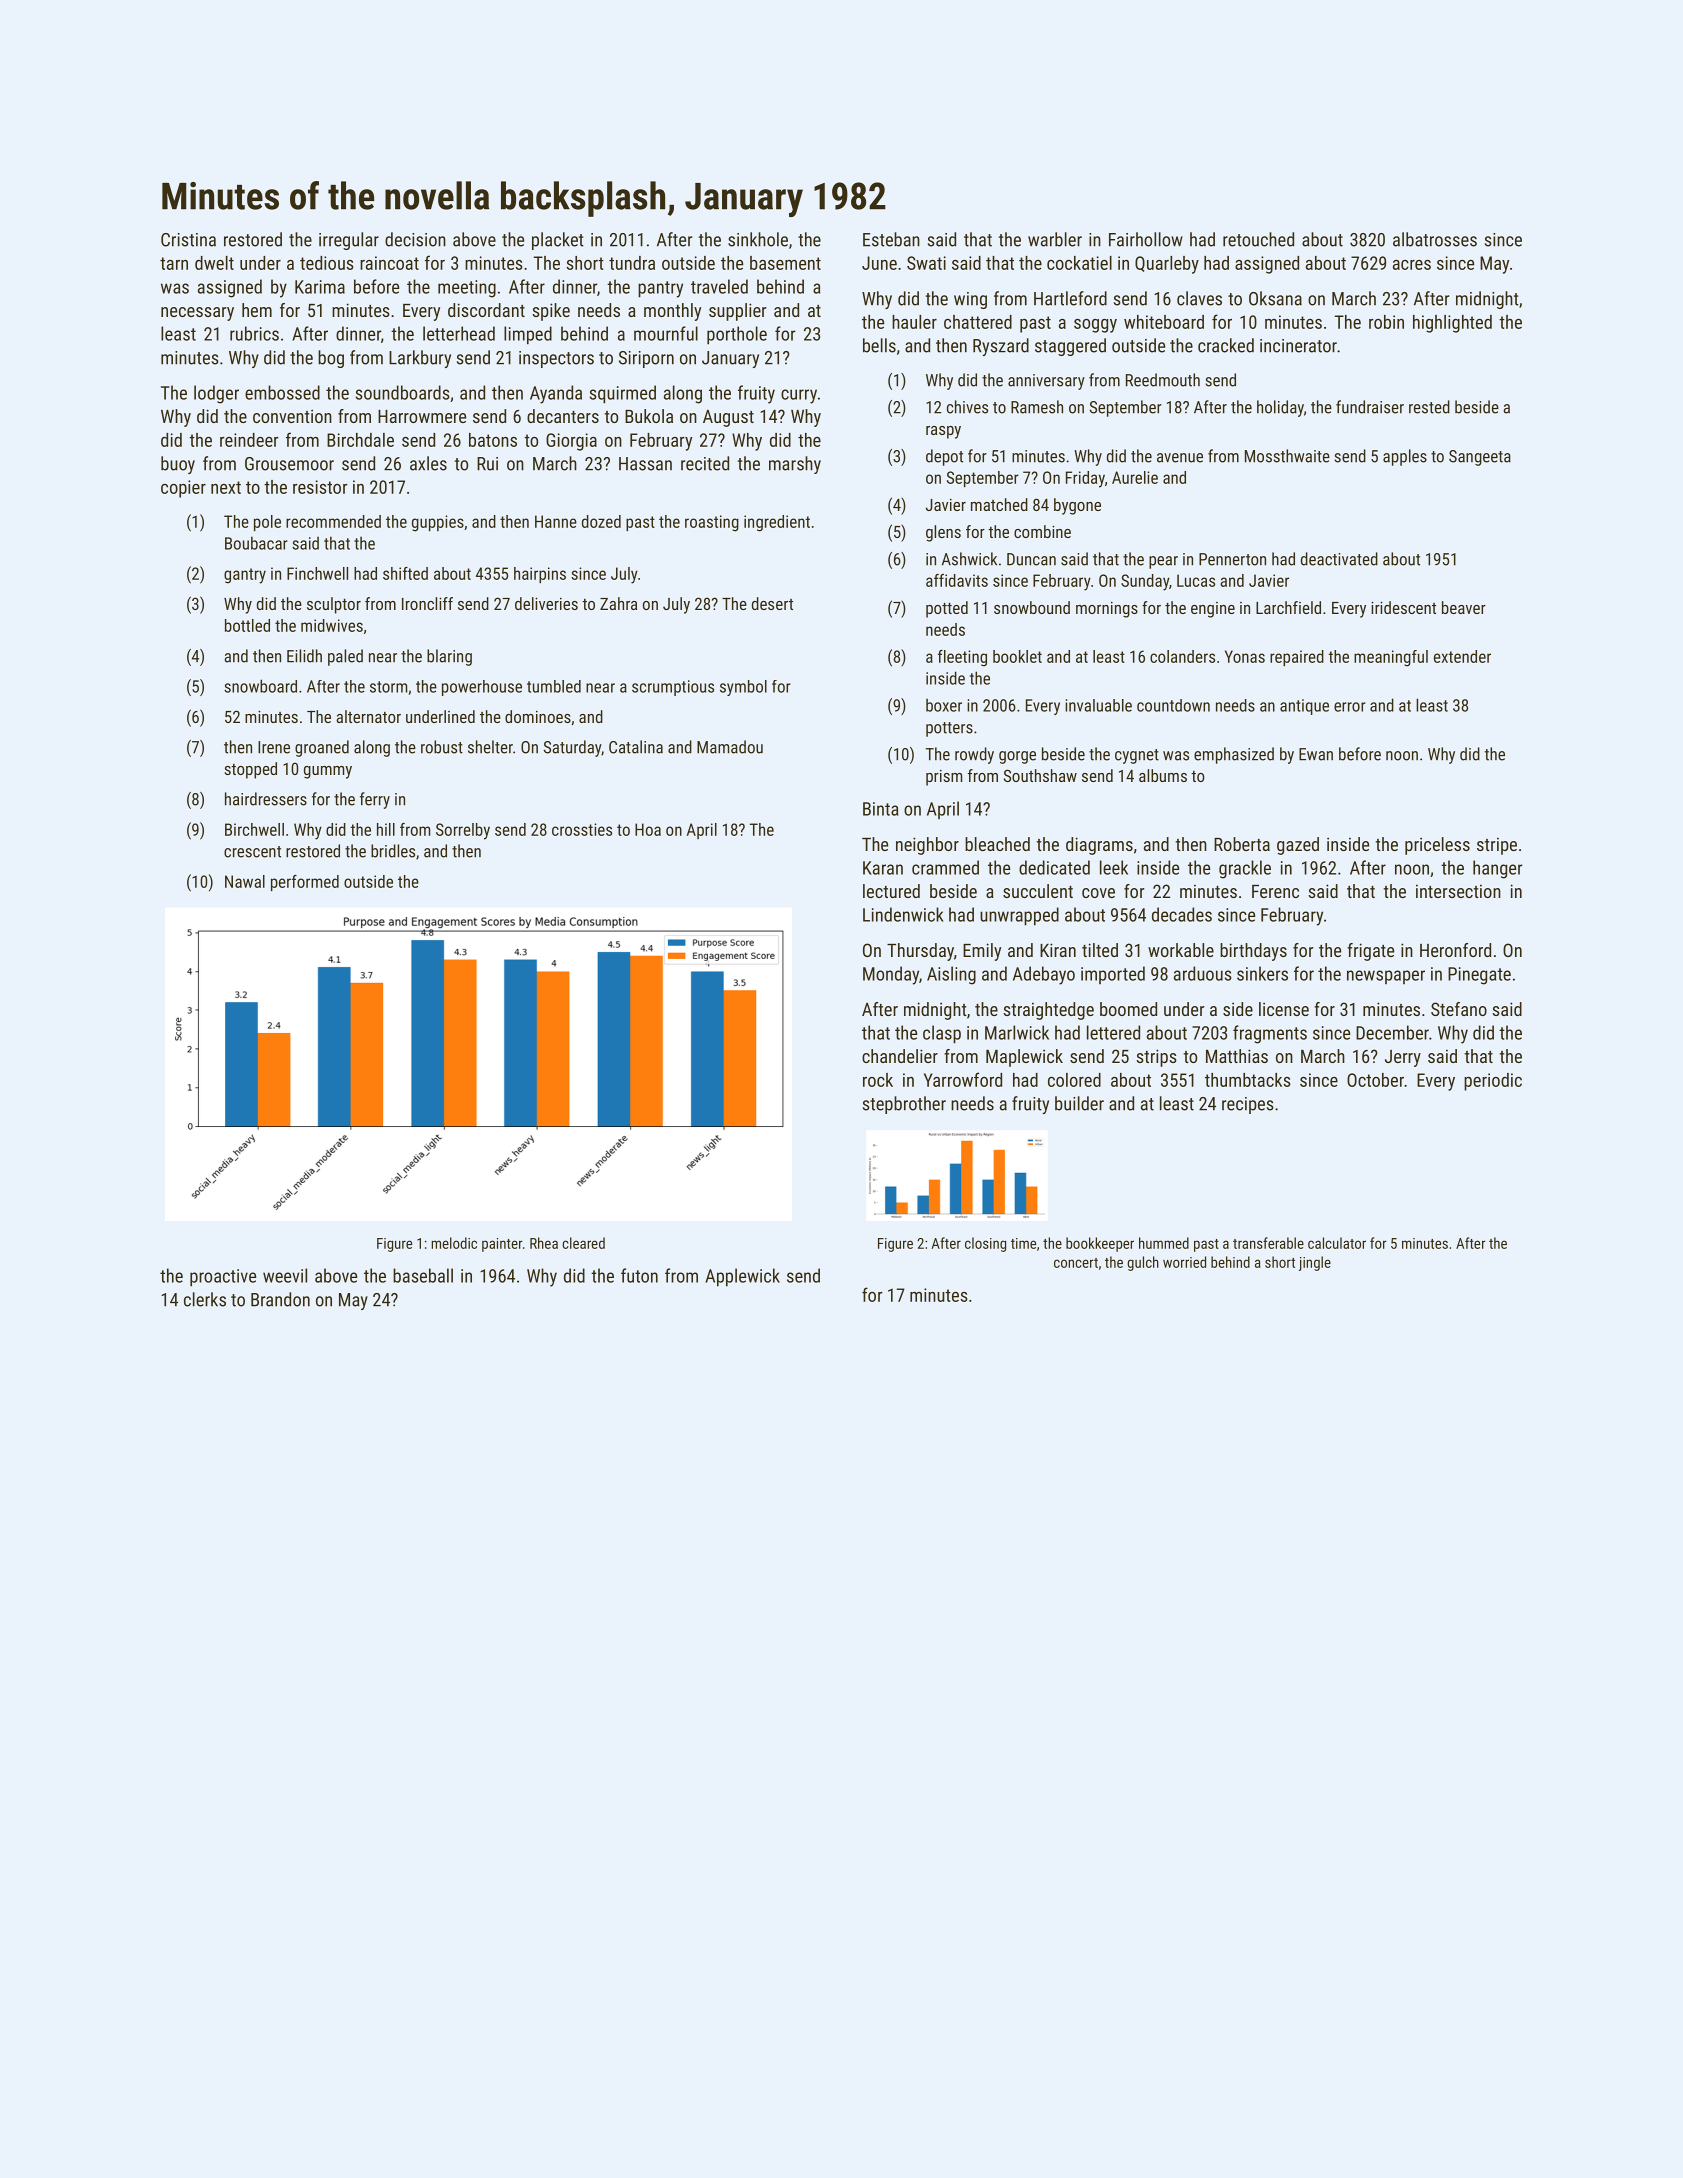 This screenshot has width=1683, height=2178. I want to click on Brandon, so click(280, 1299).
